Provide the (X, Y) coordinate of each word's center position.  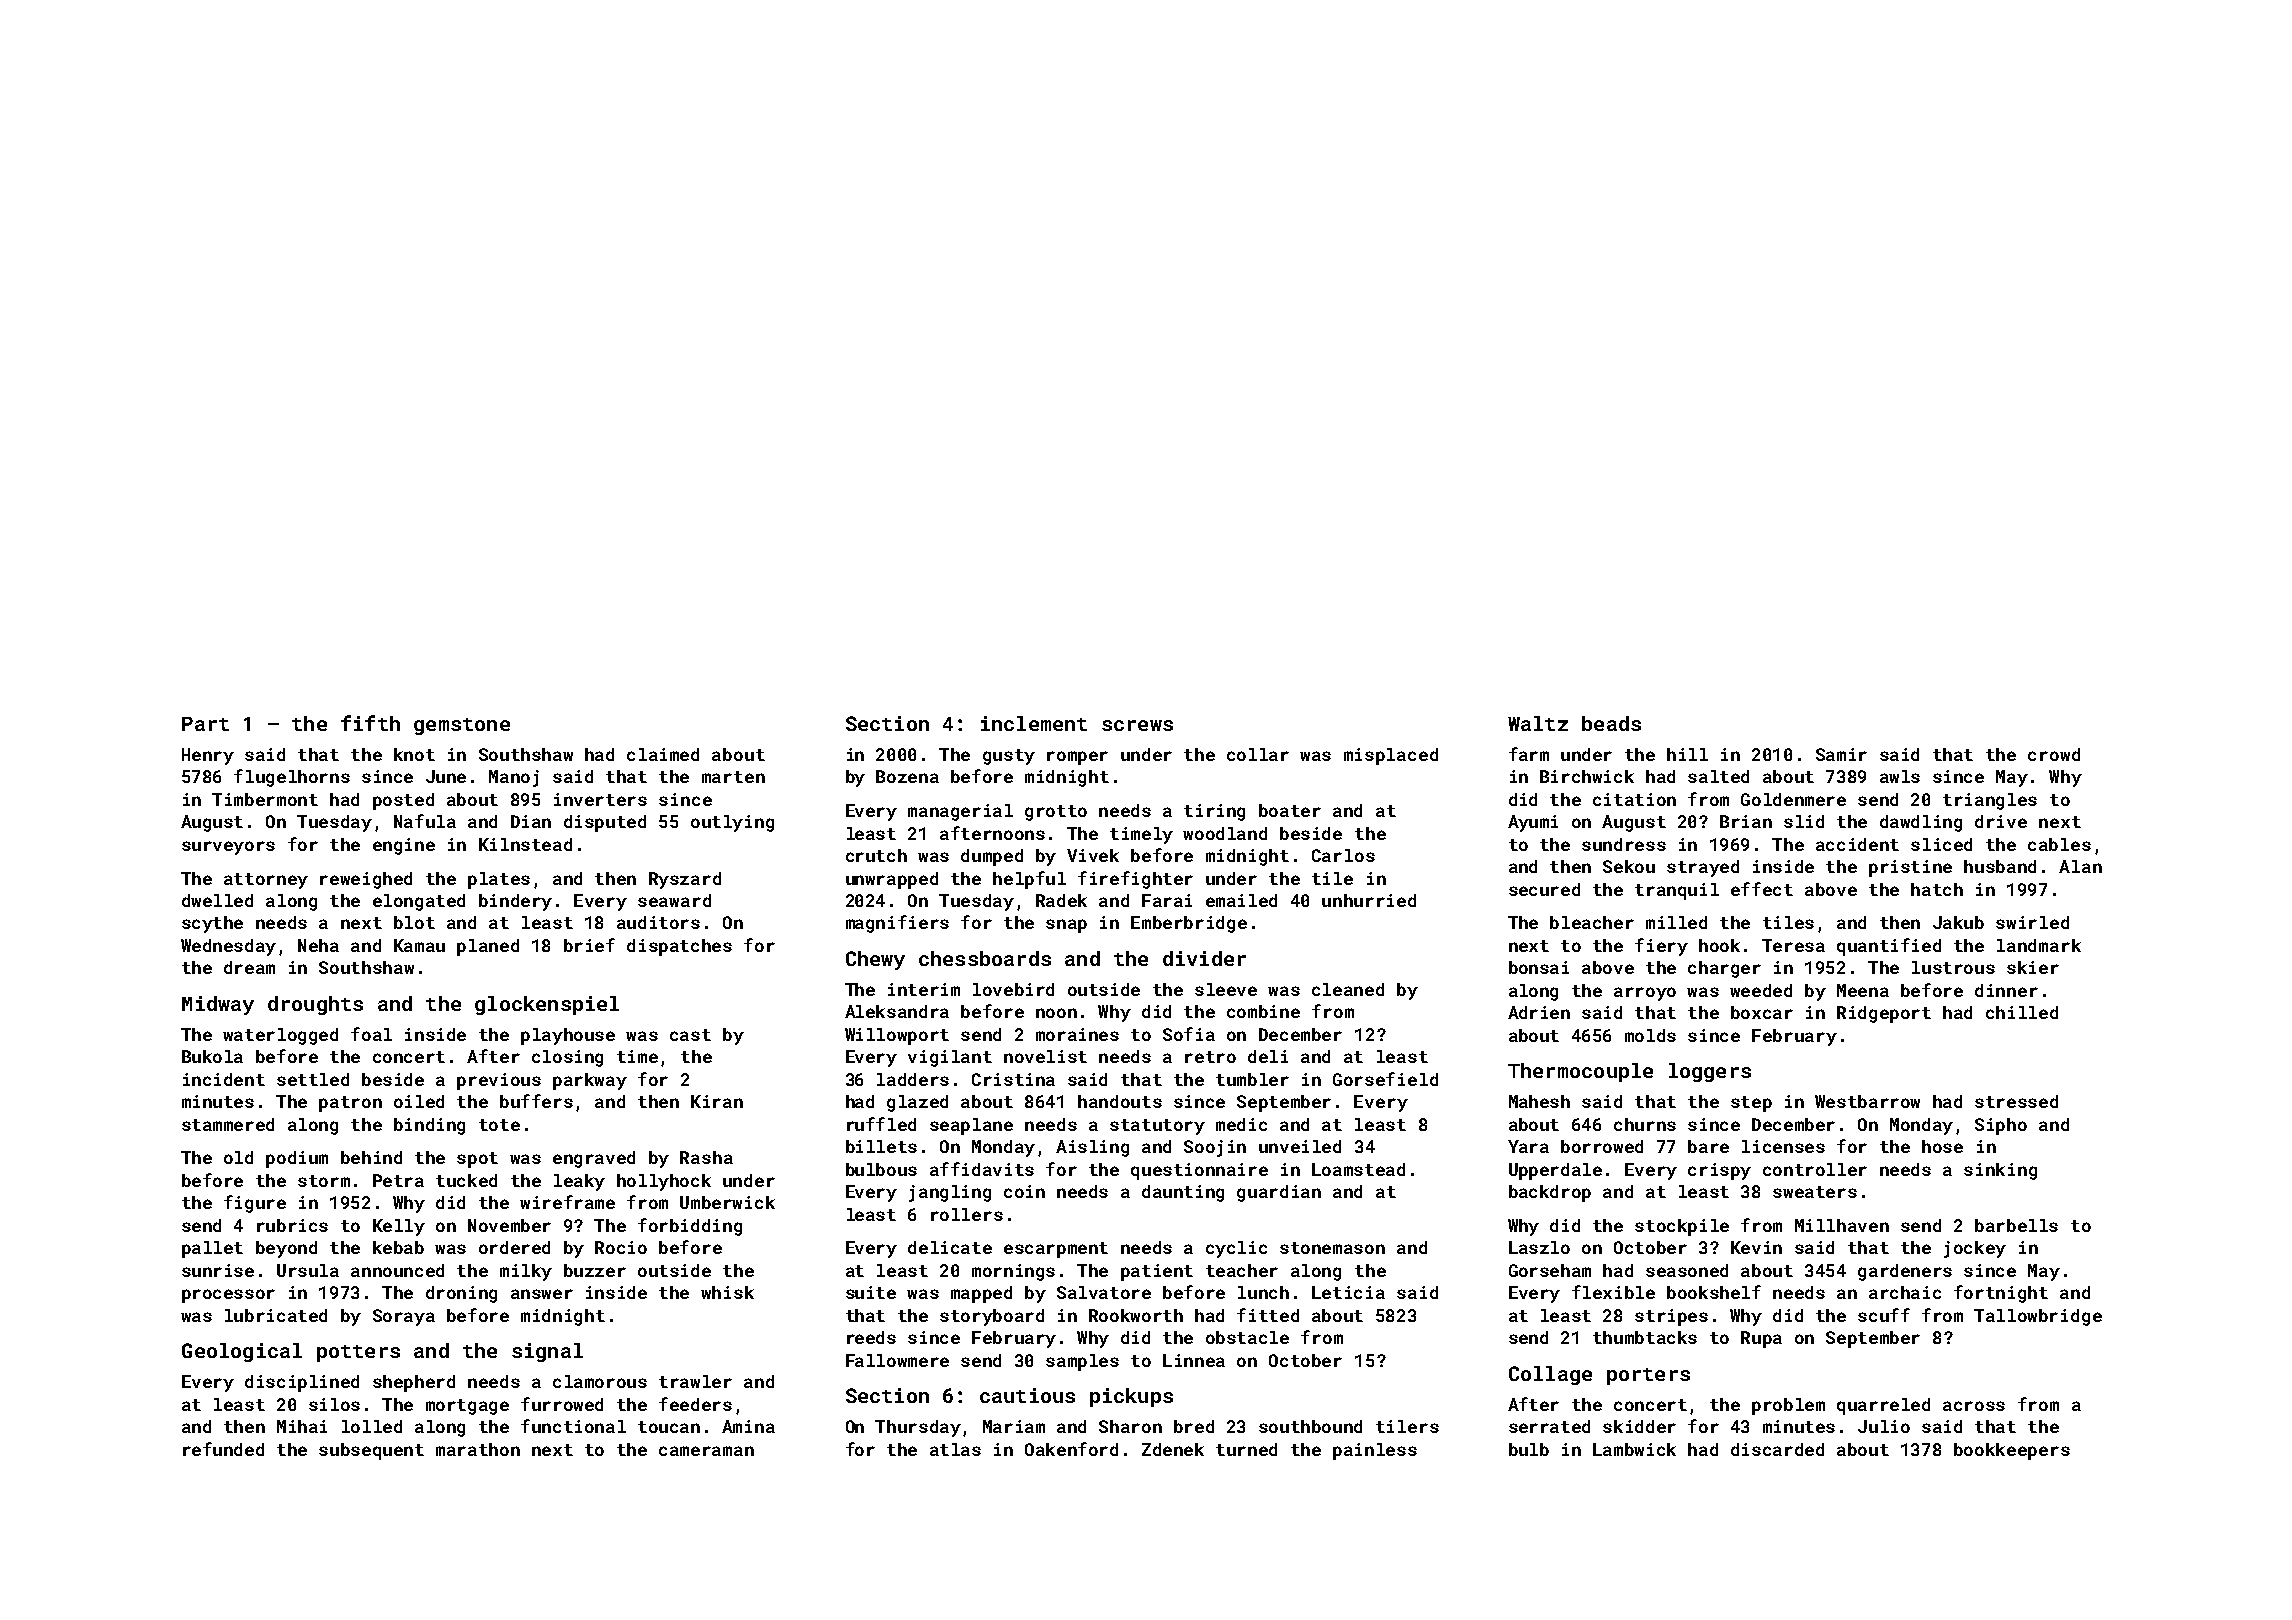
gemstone (462, 726)
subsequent (371, 1451)
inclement (1034, 723)
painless (1375, 1451)
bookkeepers (2012, 1451)
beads (1611, 723)
